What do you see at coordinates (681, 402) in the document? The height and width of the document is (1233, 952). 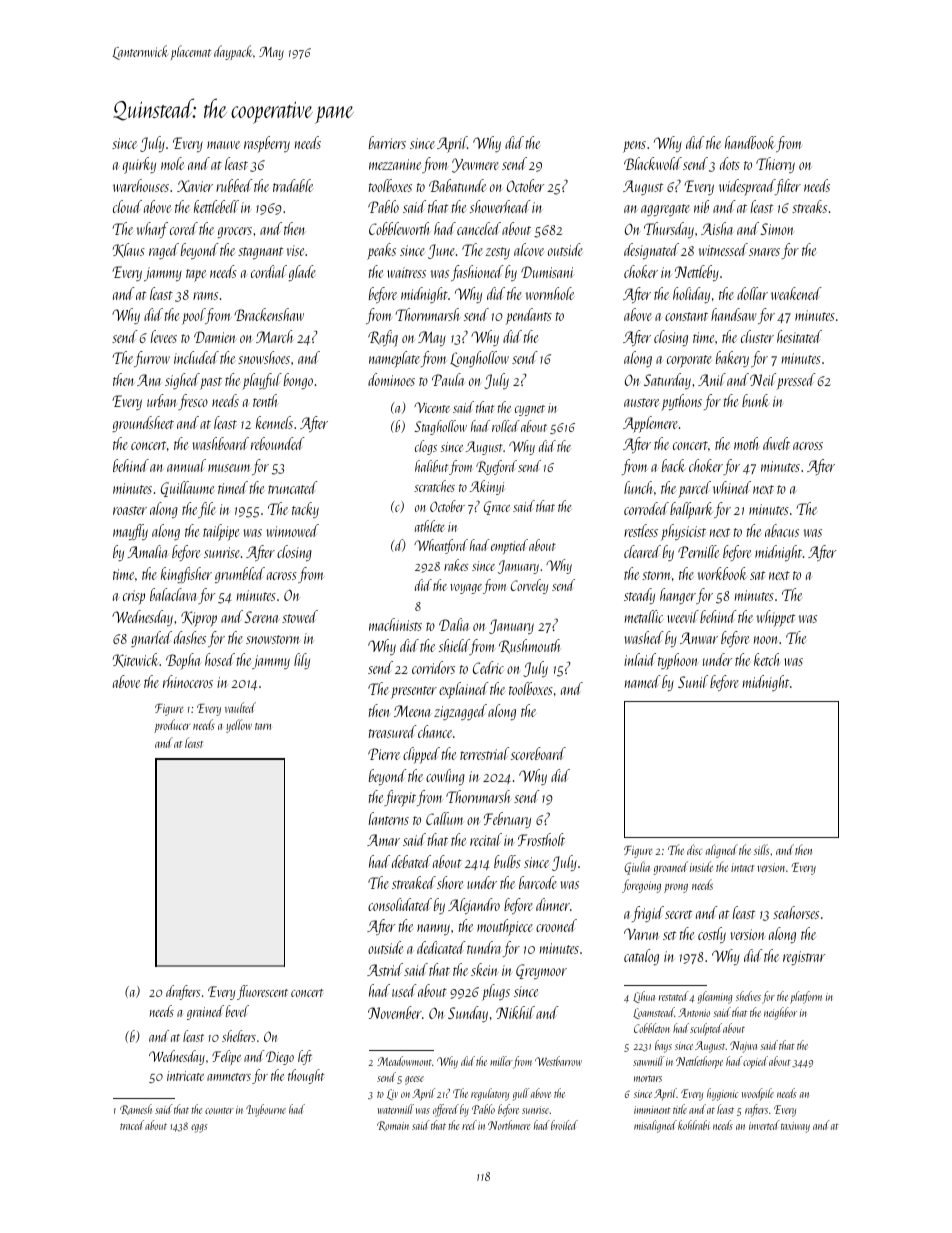 I see `pythons` at bounding box center [681, 402].
